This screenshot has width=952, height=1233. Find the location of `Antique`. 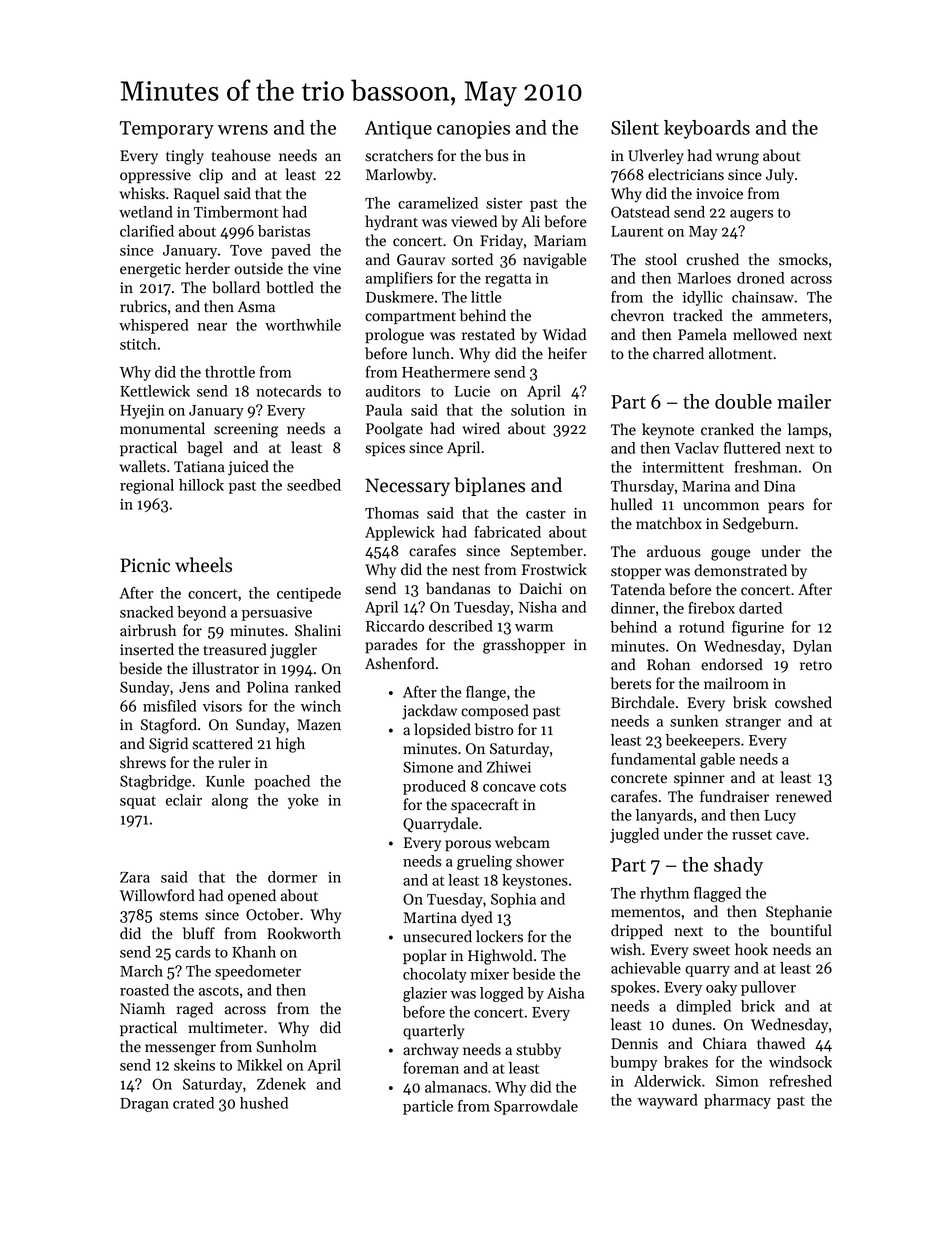

Antique is located at coordinates (398, 130).
